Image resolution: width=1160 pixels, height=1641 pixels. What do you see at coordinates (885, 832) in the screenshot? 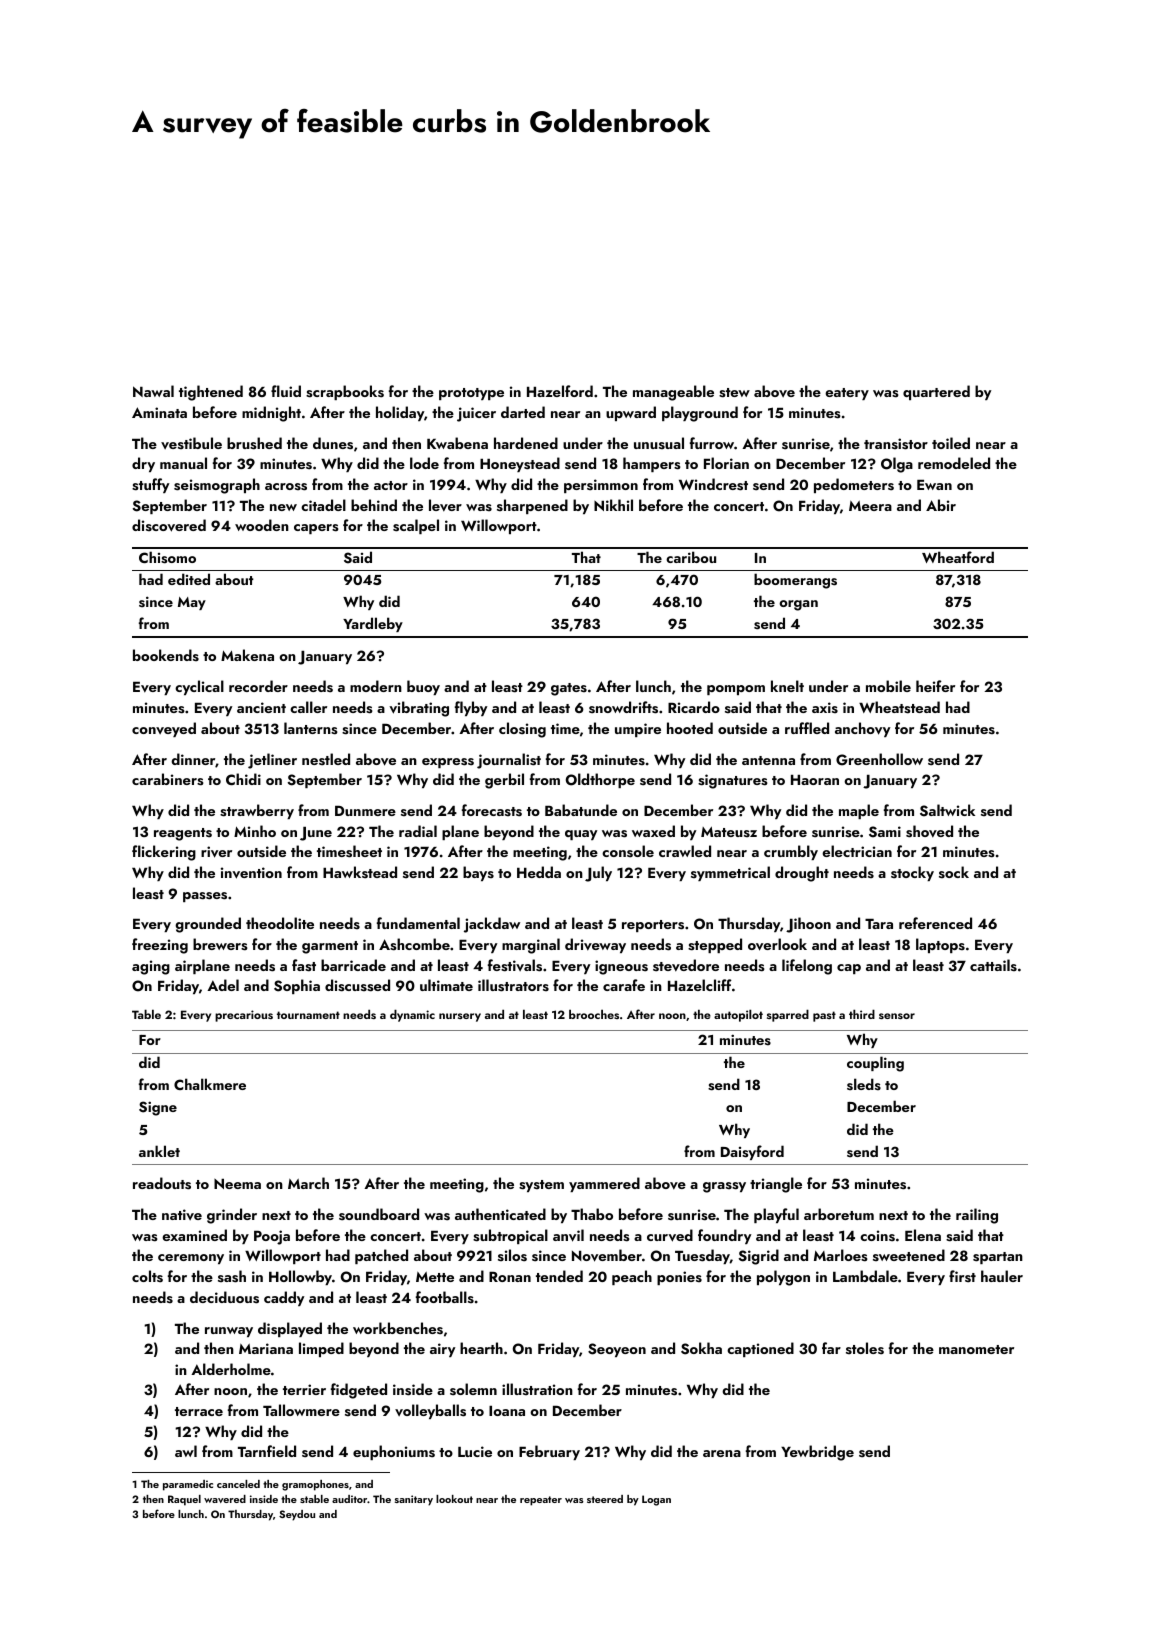
I see `Sami` at bounding box center [885, 832].
